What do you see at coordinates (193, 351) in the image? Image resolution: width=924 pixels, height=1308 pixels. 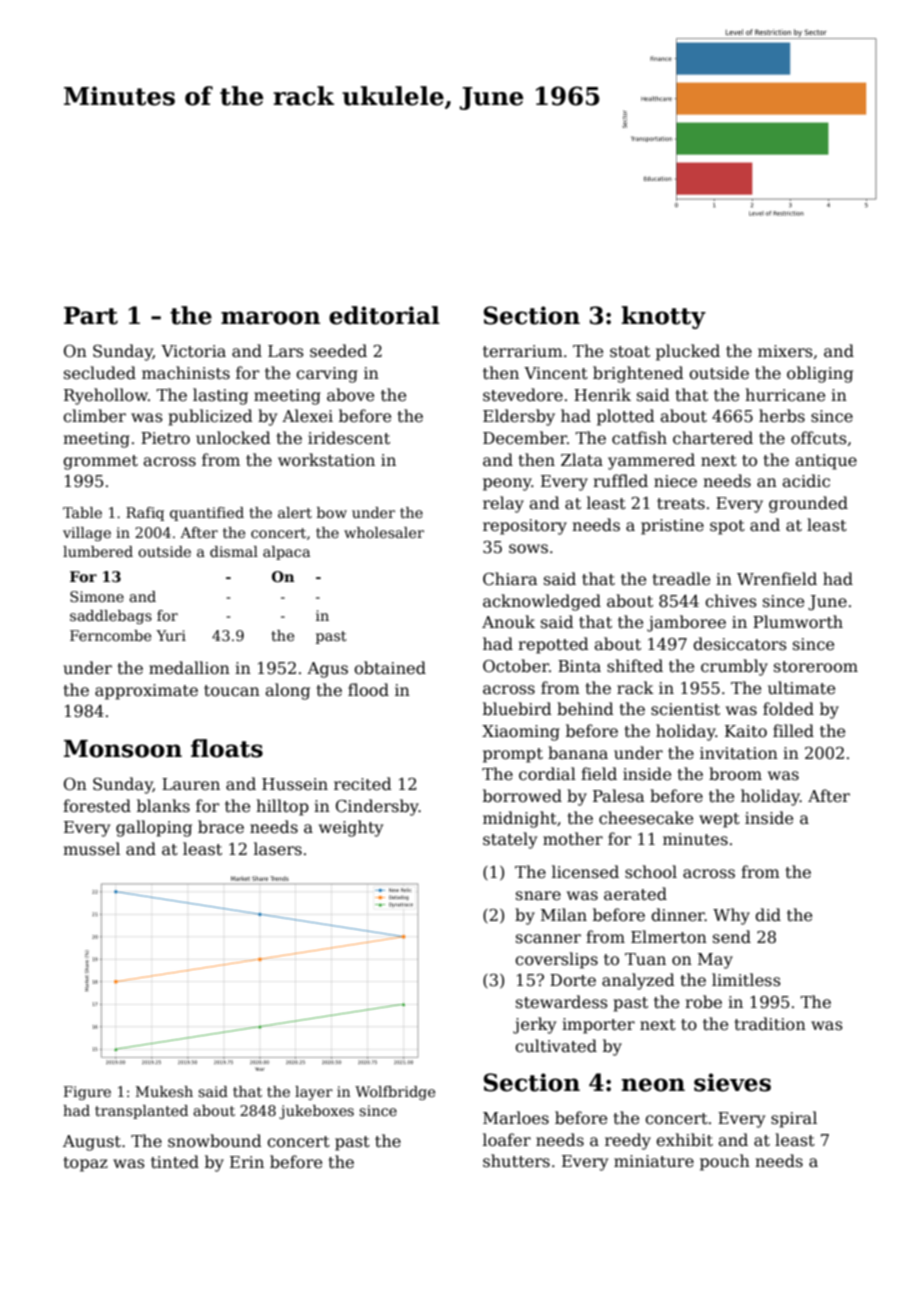 I see `Victoria` at bounding box center [193, 351].
